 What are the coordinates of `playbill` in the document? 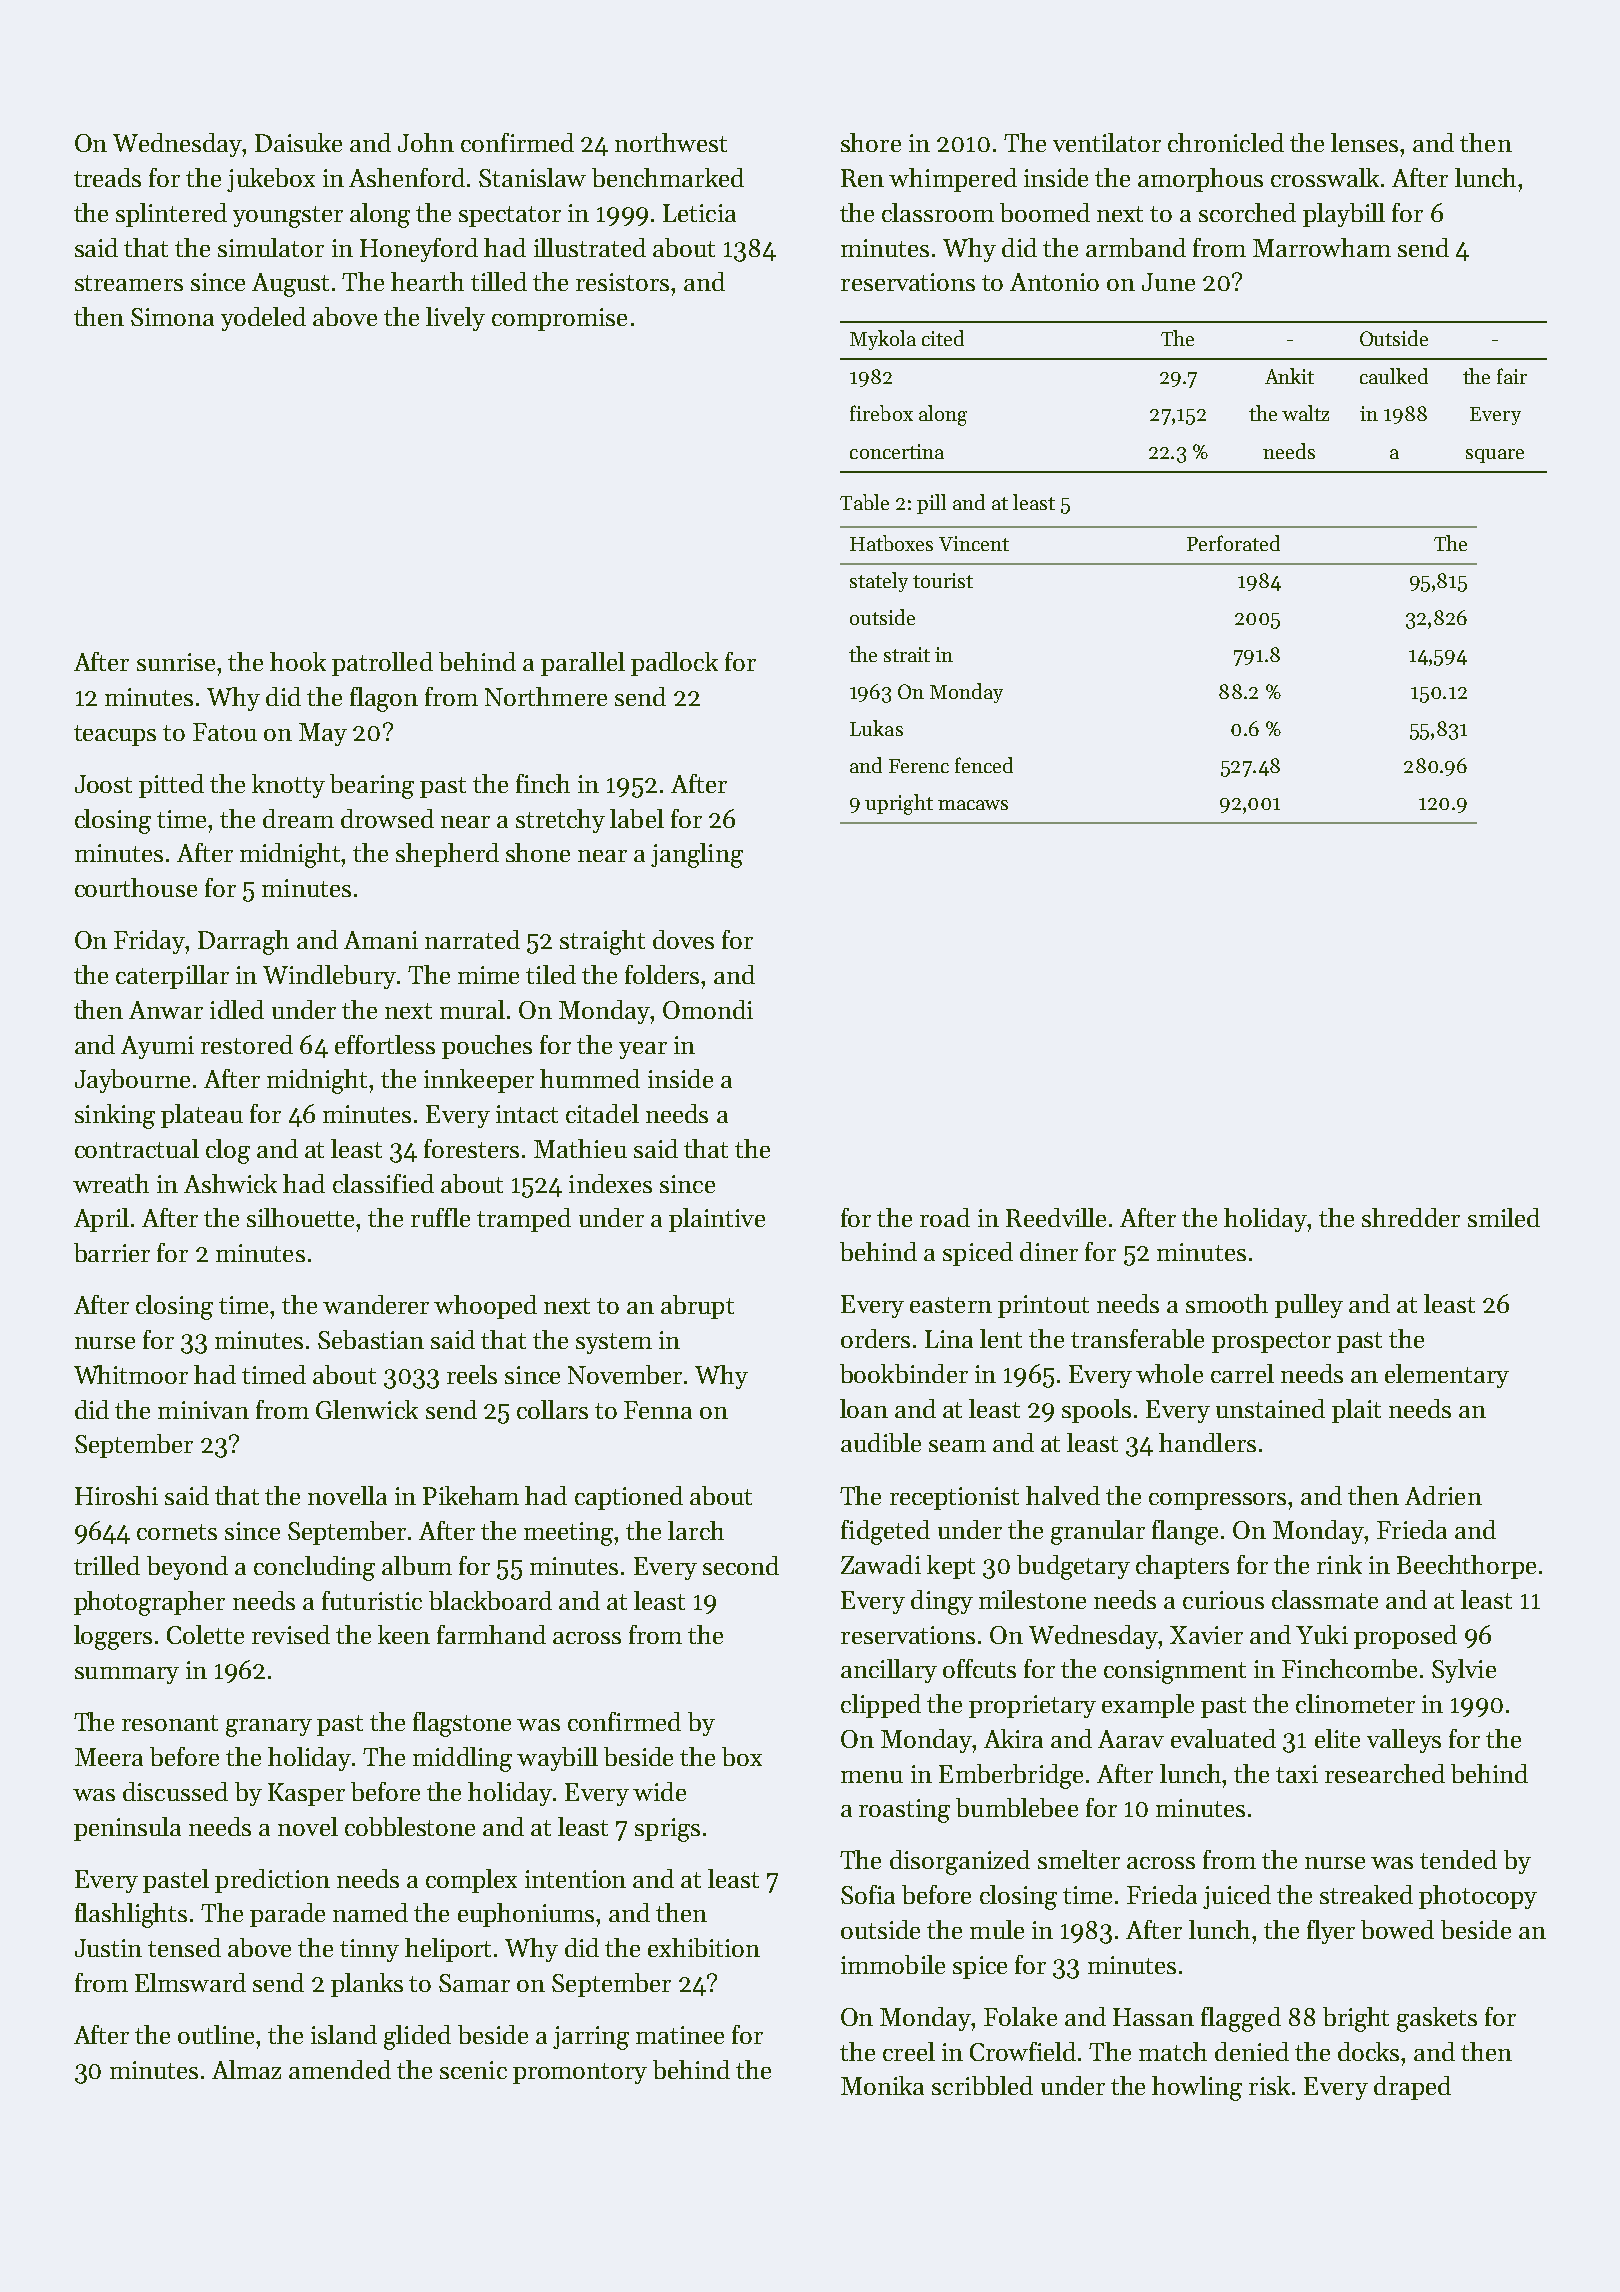 It's located at (1344, 215).
